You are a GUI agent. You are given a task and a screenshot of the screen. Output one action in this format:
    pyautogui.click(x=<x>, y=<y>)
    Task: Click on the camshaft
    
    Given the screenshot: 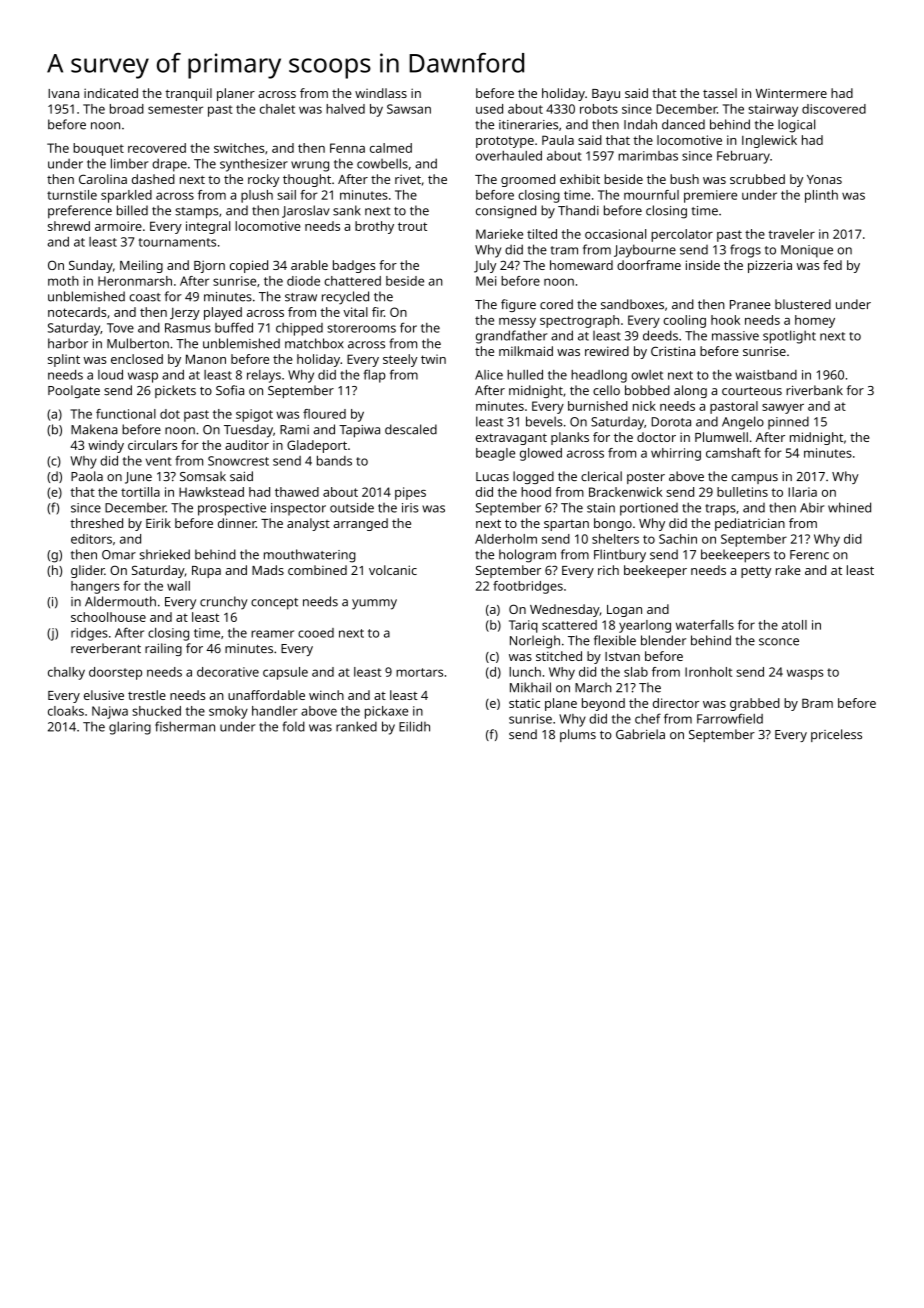 What is the action you would take?
    pyautogui.click(x=733, y=453)
